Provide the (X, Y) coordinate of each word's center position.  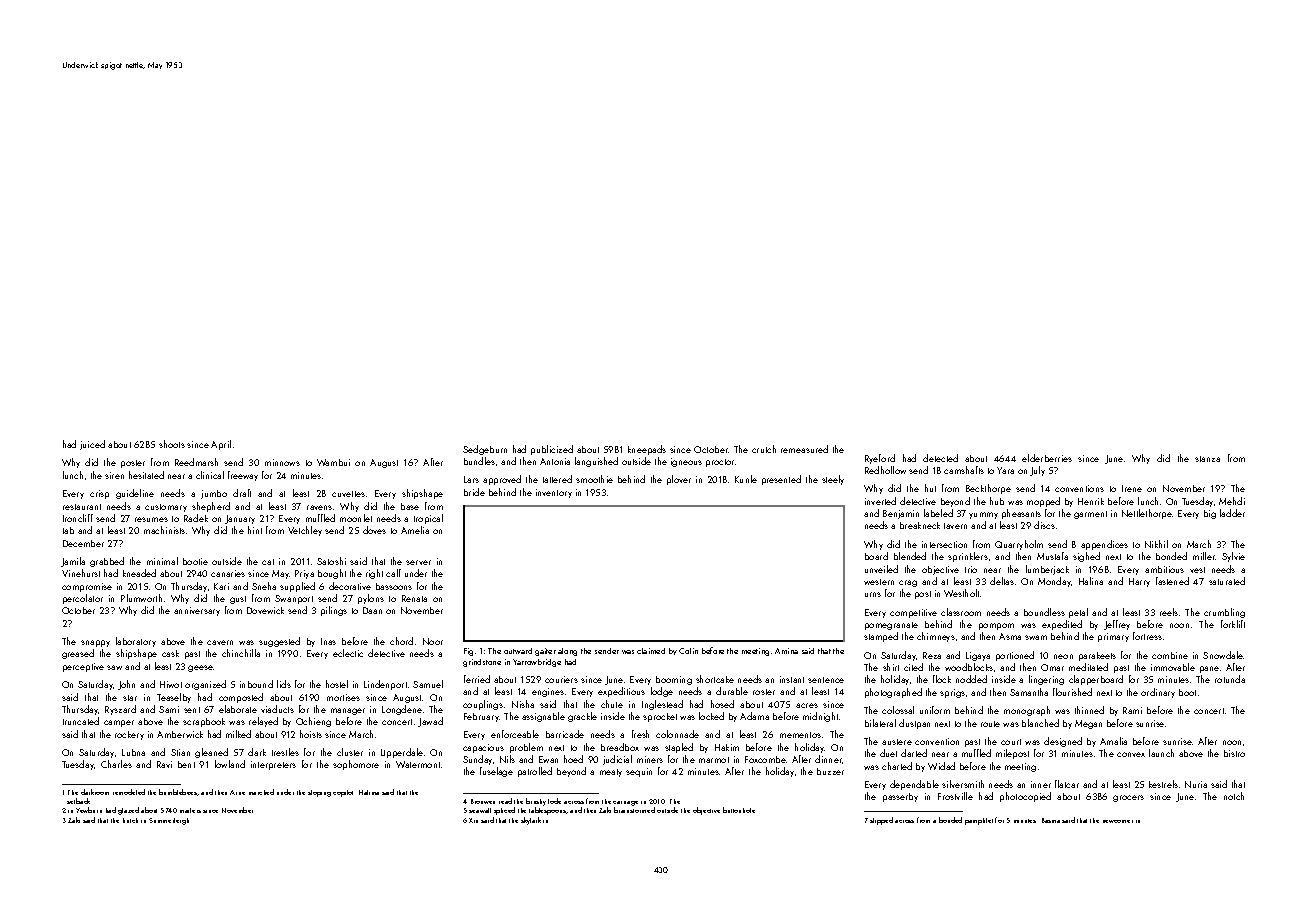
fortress (1147, 636)
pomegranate (891, 626)
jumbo (214, 494)
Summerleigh (169, 821)
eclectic (348, 653)
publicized (552, 450)
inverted (880, 501)
